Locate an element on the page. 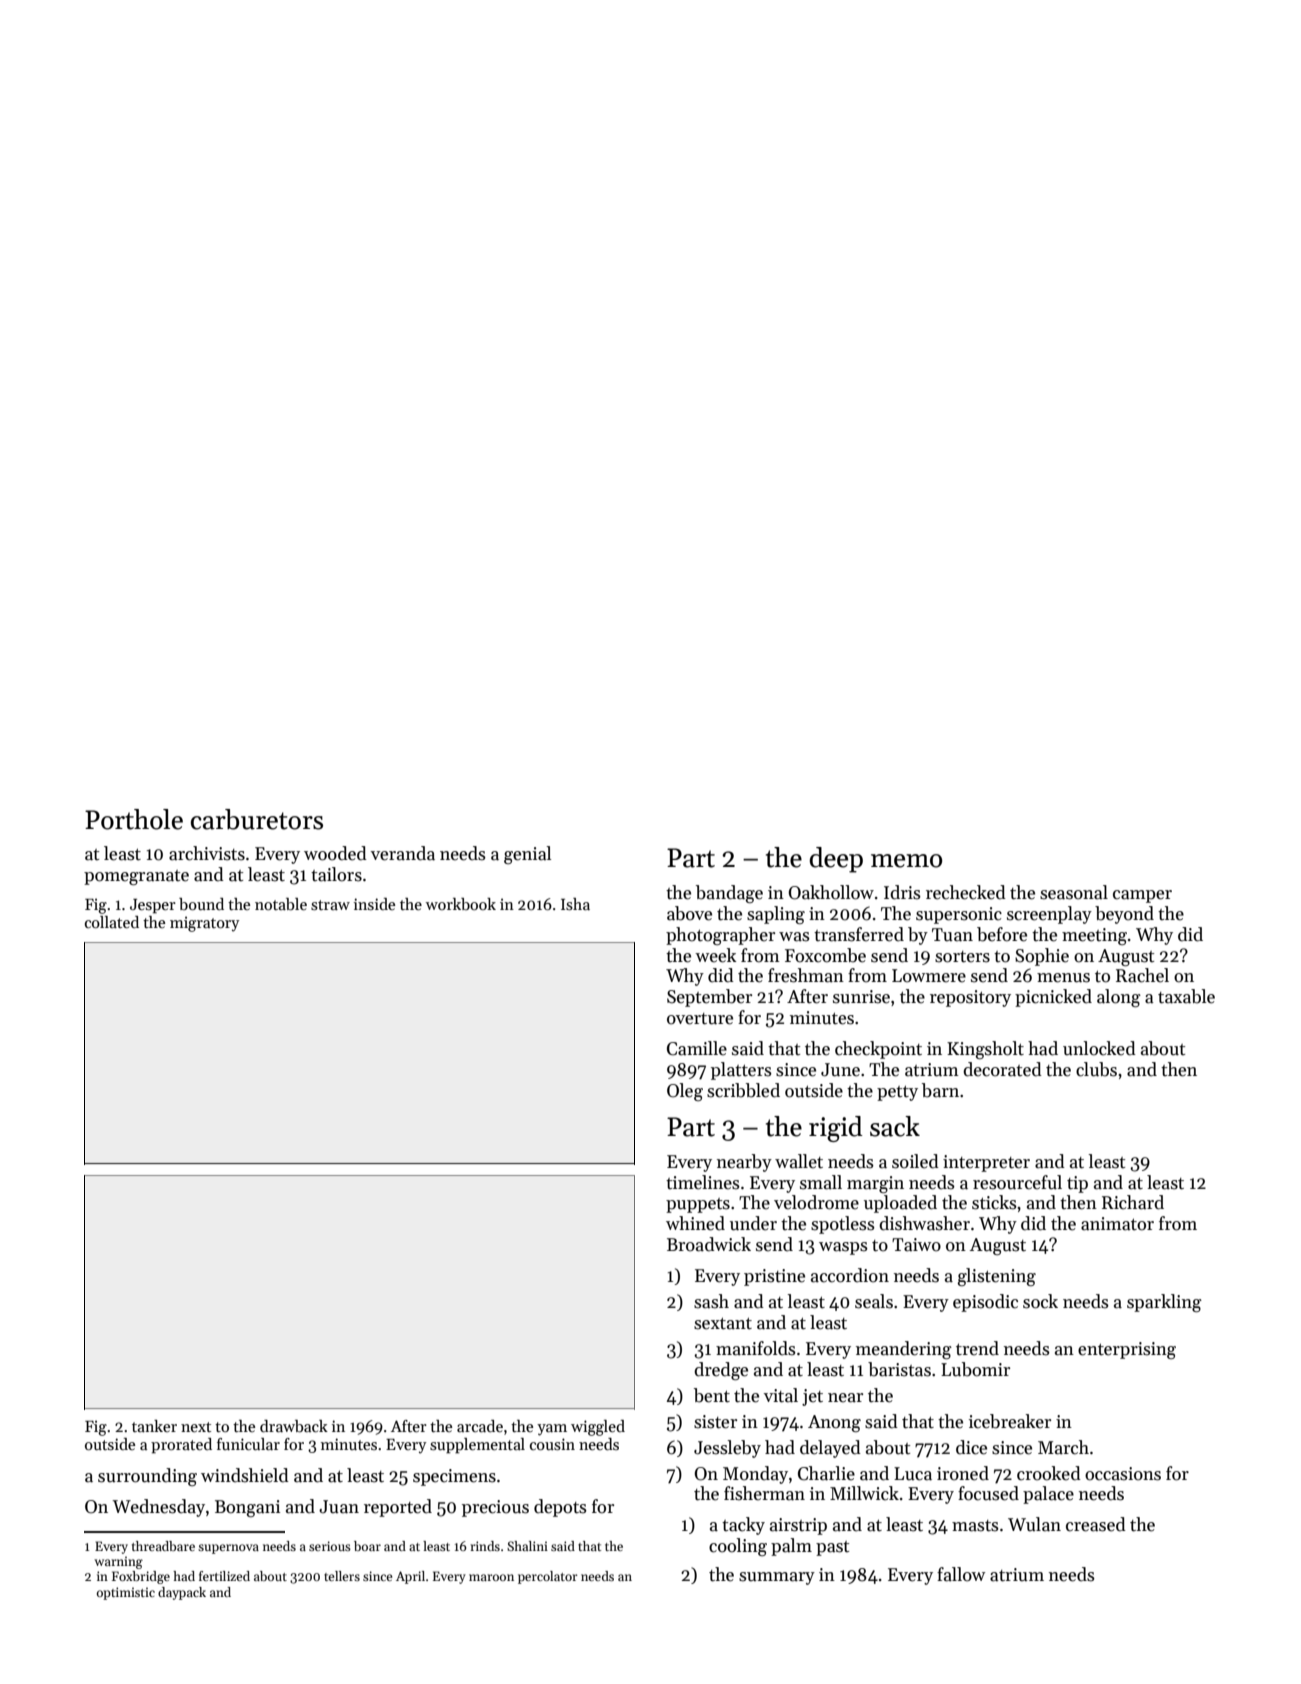 The height and width of the document is (1684, 1301). sextant is located at coordinates (723, 1324).
